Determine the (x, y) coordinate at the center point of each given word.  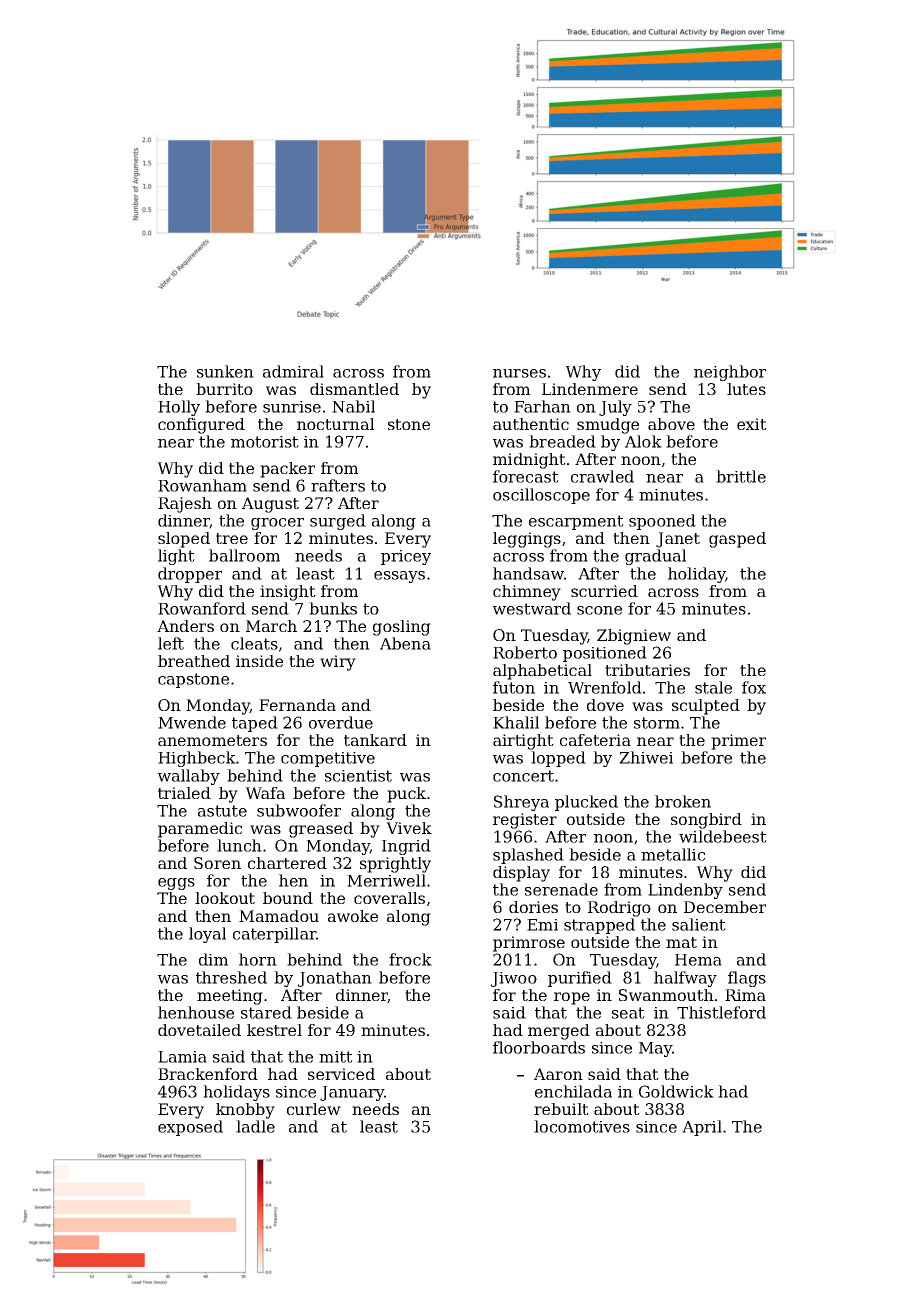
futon (514, 687)
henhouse (196, 1012)
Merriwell (386, 880)
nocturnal (335, 424)
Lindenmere (590, 389)
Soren (217, 863)
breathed (194, 661)
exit (752, 424)
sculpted (706, 707)
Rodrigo (619, 909)
